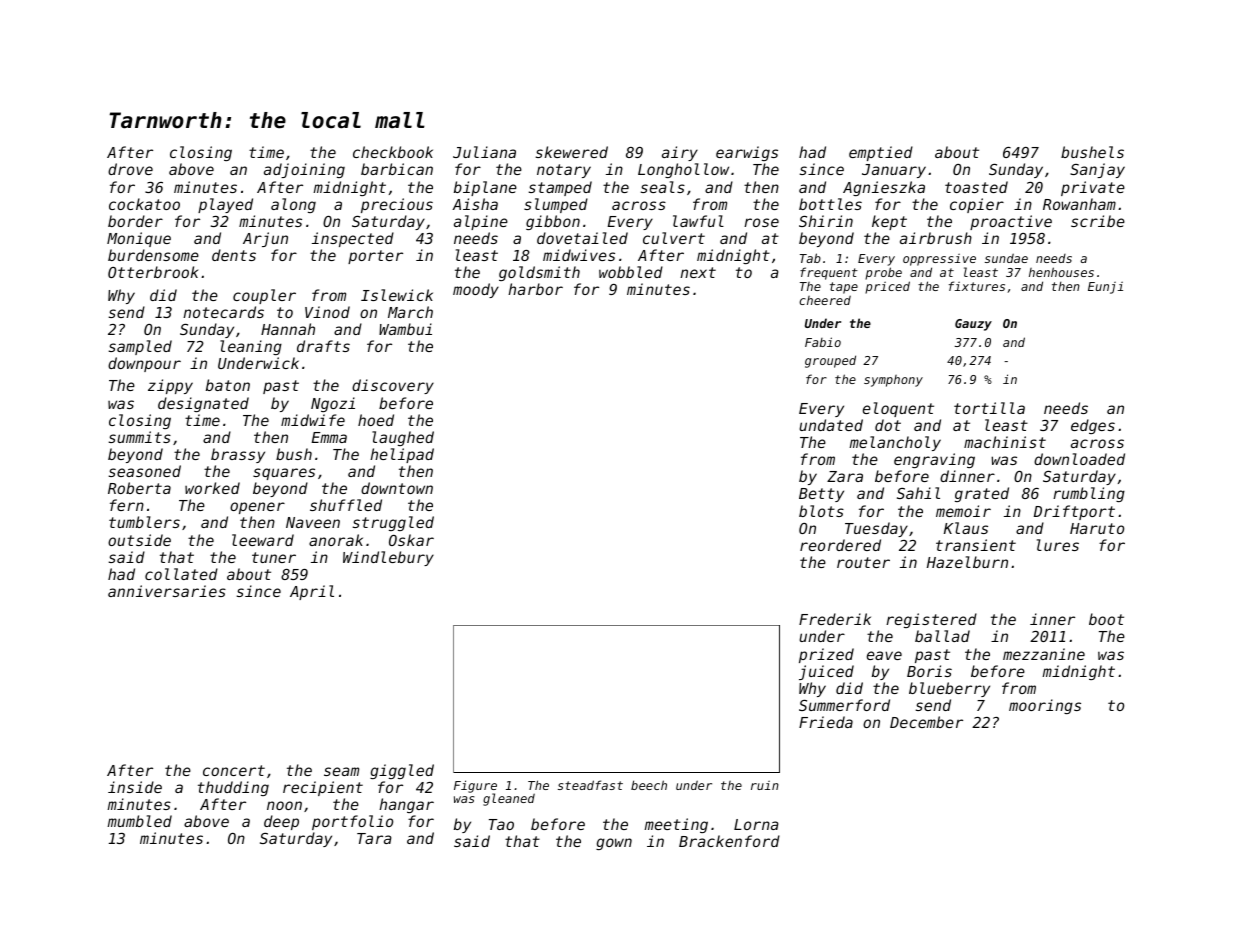 This screenshot has width=1233, height=952. I want to click on Oskar, so click(411, 540).
